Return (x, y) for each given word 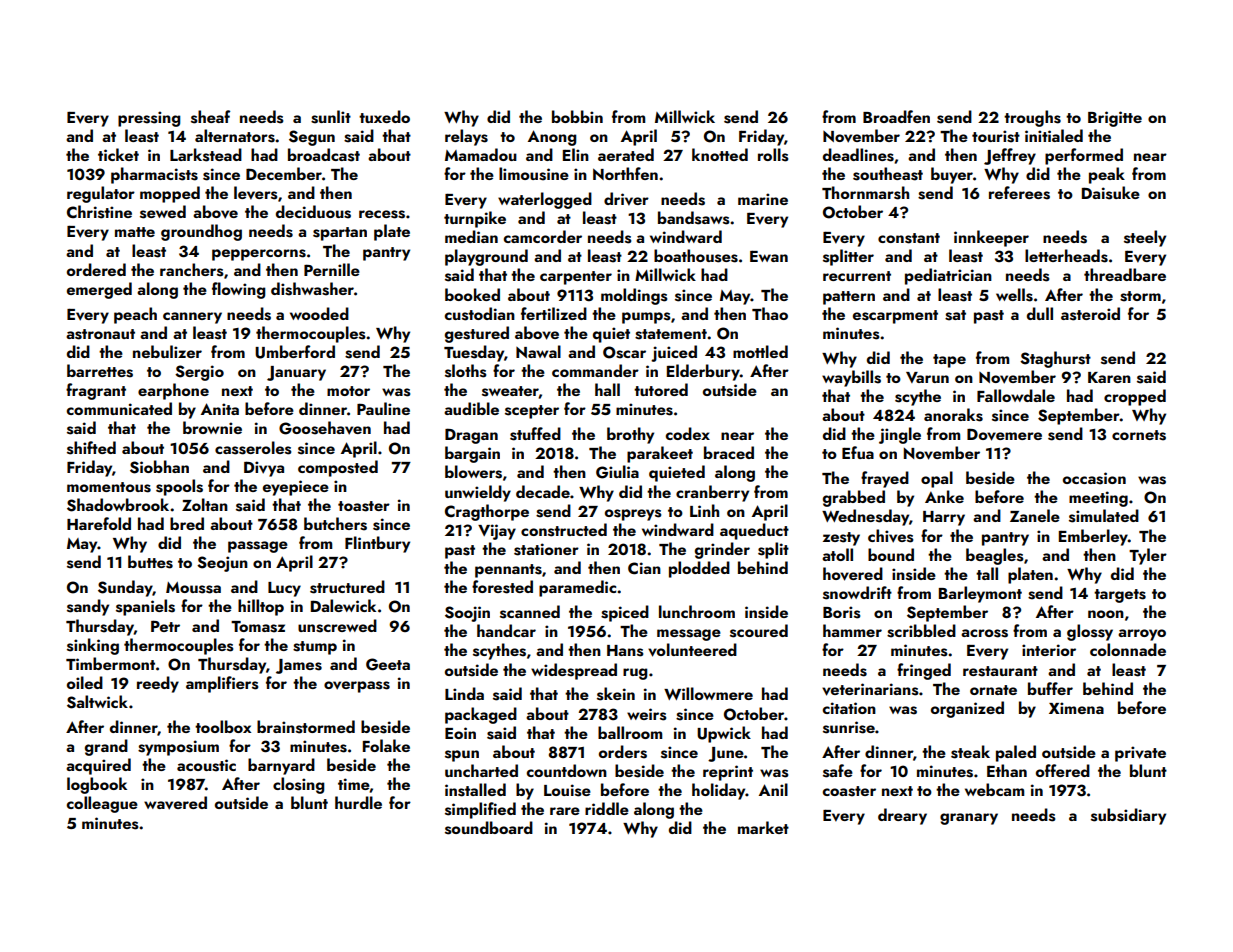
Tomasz (258, 627)
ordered (96, 269)
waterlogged (545, 200)
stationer (546, 549)
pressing (149, 119)
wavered (175, 803)
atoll (837, 554)
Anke (944, 496)
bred (187, 523)
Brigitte (1115, 119)
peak (1107, 175)
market (763, 827)
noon (1106, 614)
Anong (552, 138)
